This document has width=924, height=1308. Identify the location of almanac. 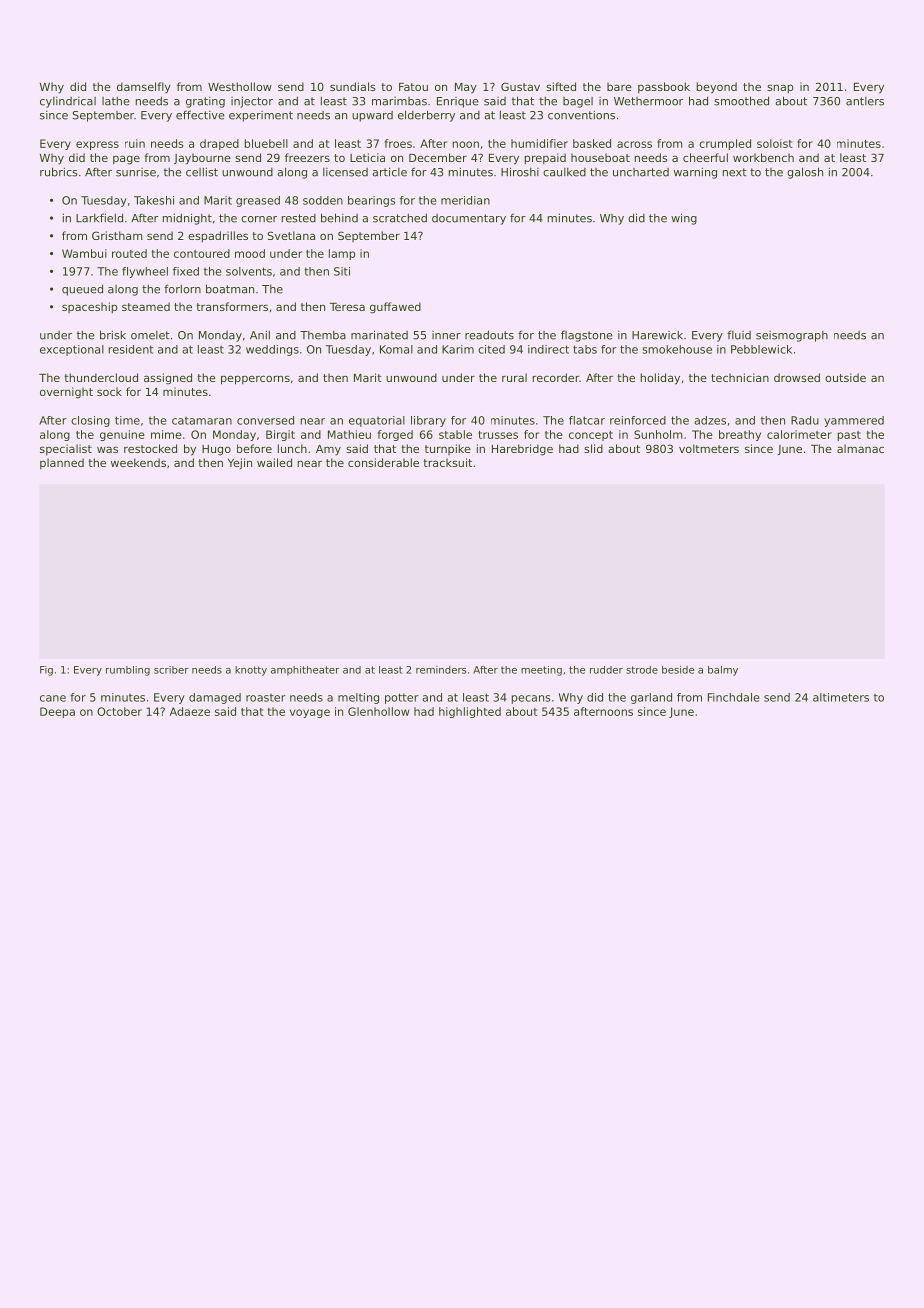
(860, 448).
